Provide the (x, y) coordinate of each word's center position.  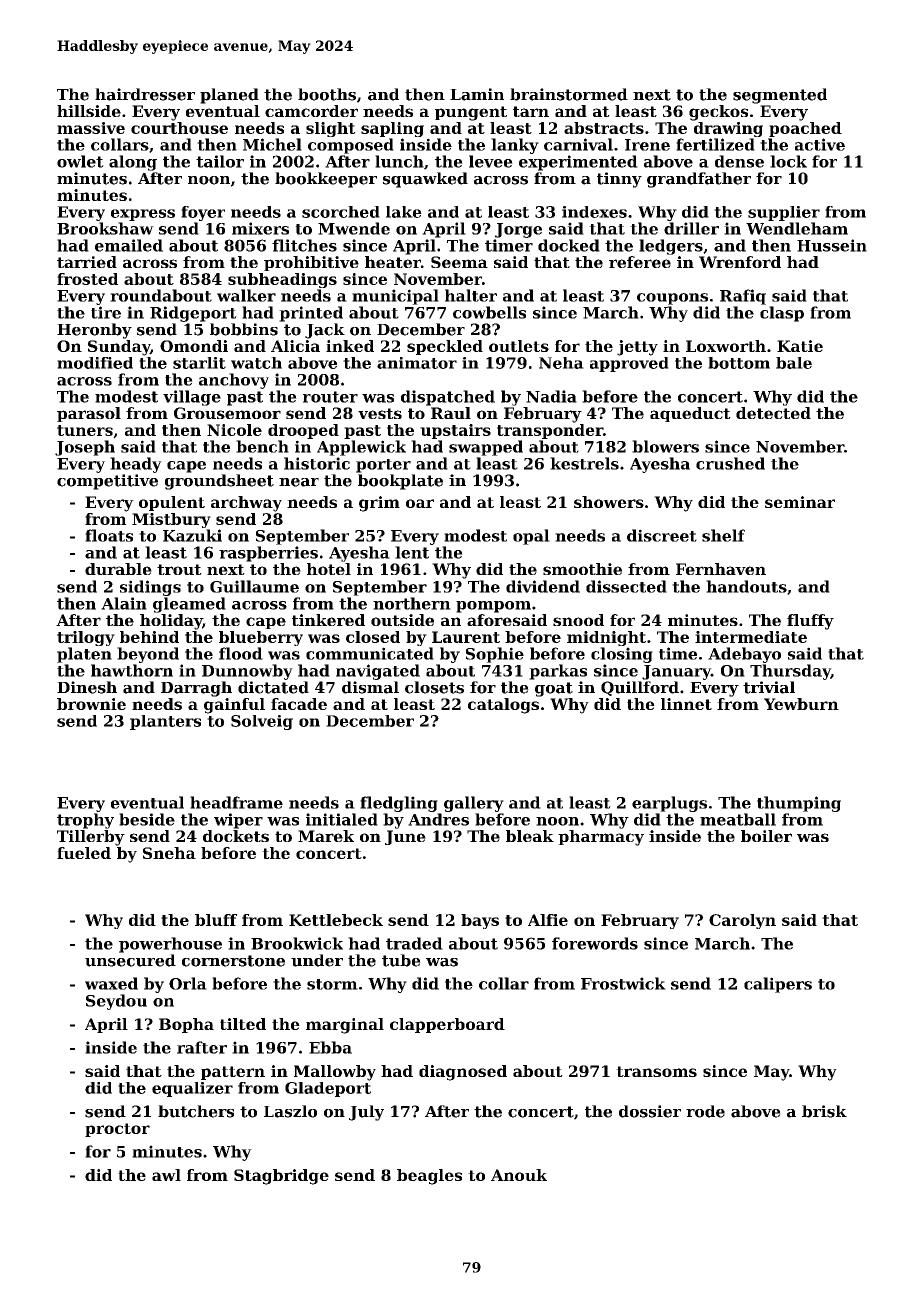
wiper (238, 821)
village (192, 398)
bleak (530, 836)
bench (262, 446)
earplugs (669, 804)
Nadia (551, 396)
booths (327, 94)
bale (794, 363)
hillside (89, 111)
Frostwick (623, 983)
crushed (730, 463)
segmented (780, 96)
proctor (117, 1130)
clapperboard (447, 1025)
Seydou (116, 1002)
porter (383, 466)
